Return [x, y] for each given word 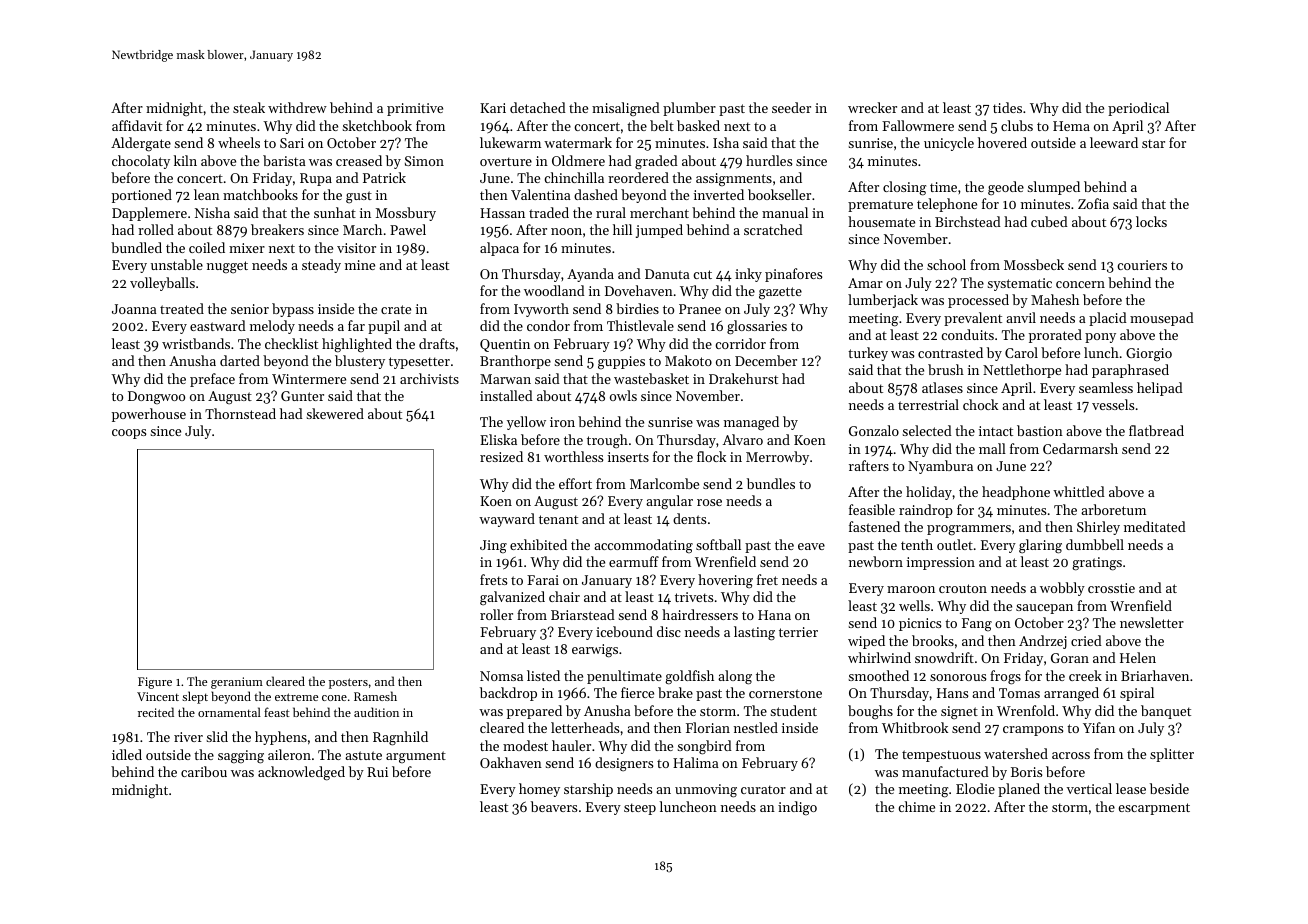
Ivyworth [541, 310]
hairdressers [700, 614]
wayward [507, 520]
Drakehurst [743, 378]
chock [980, 404]
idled [127, 754]
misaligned [626, 109]
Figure [155, 683]
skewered [335, 413]
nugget [227, 267]
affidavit [137, 125]
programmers [969, 530]
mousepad [1162, 319]
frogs [1005, 677]
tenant [558, 519]
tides [1007, 107]
